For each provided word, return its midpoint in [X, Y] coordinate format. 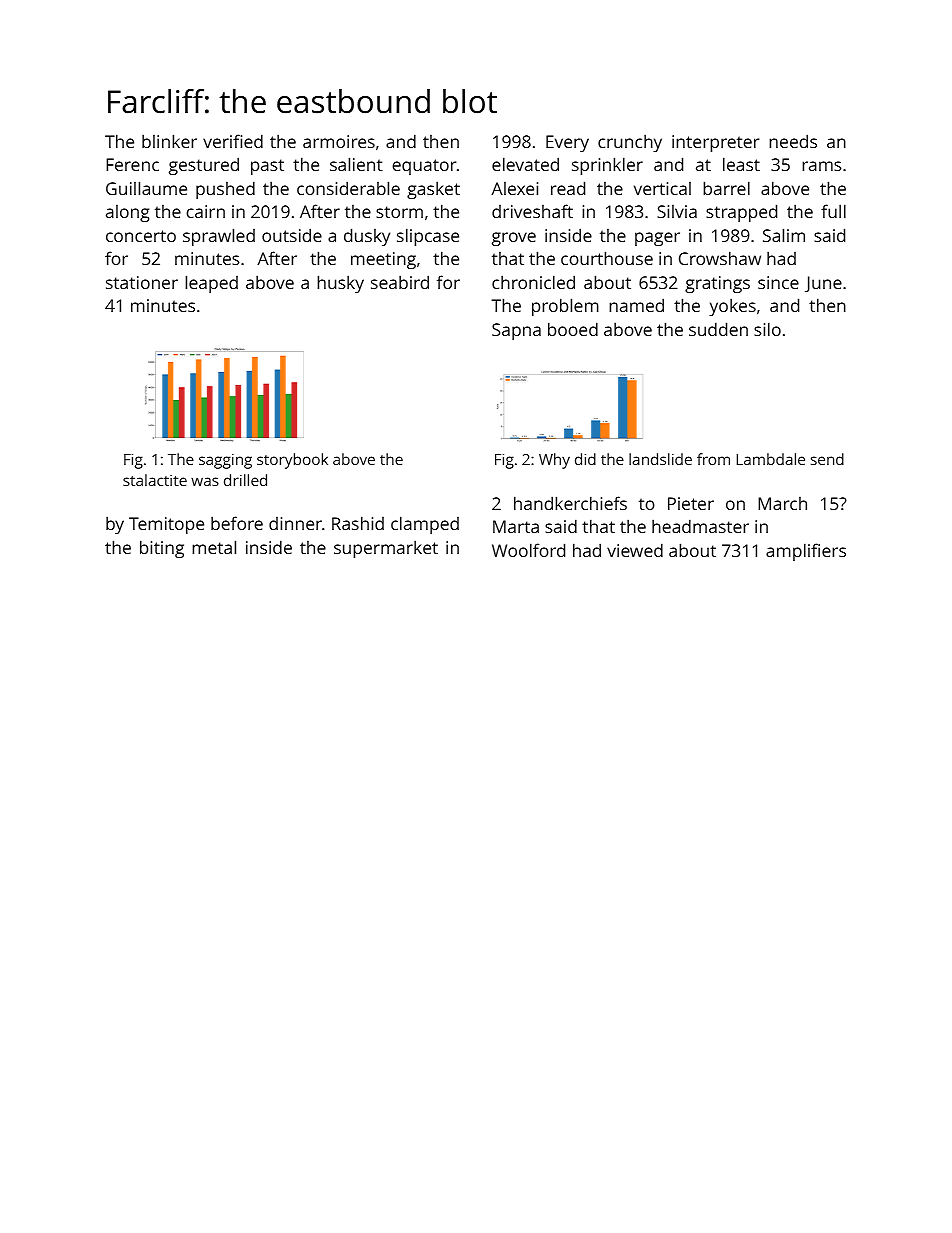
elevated [525, 164]
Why [554, 461]
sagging [225, 461]
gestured [204, 166]
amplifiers [806, 552]
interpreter [715, 143]
